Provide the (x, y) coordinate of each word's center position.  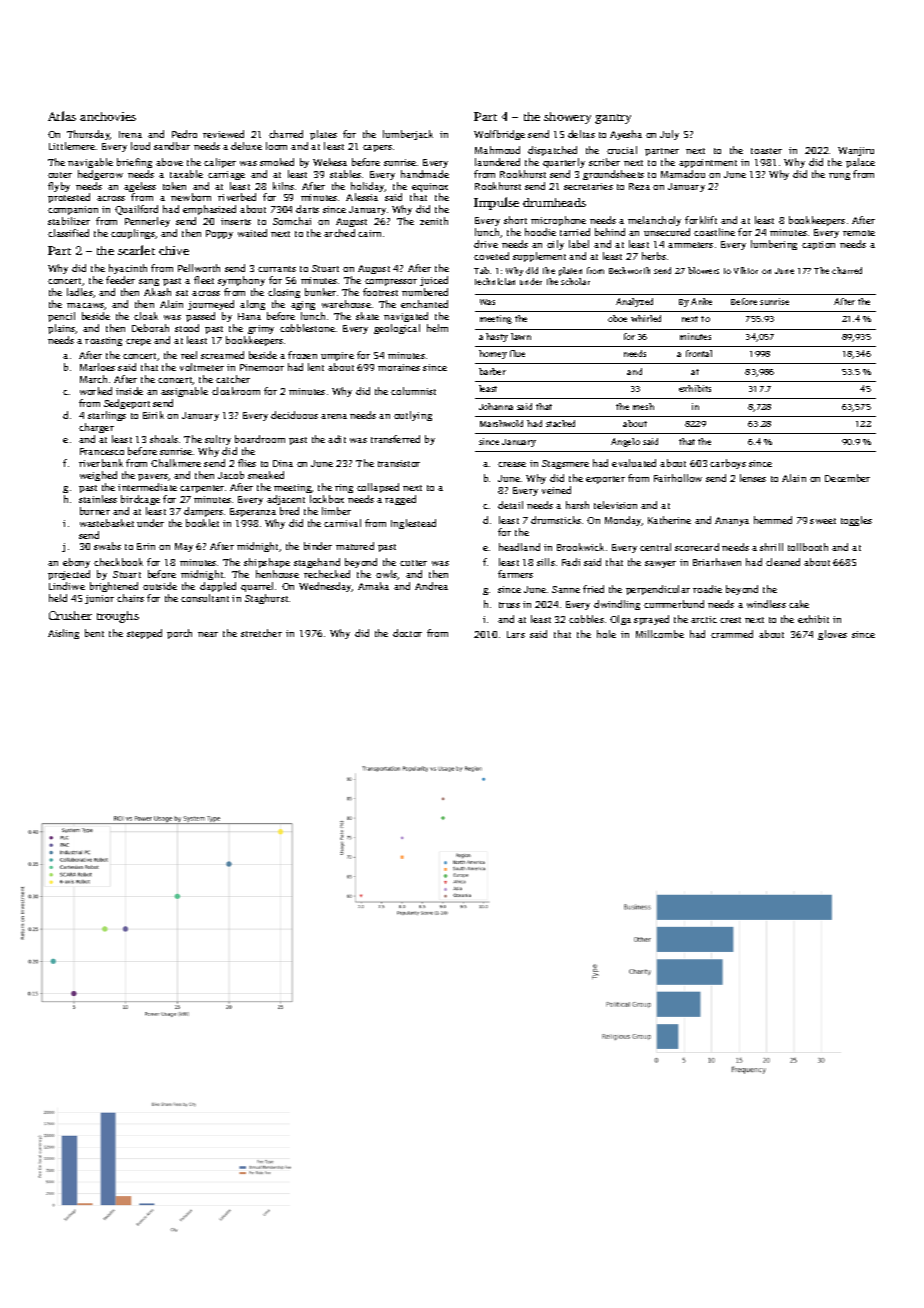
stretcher (261, 633)
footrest (380, 292)
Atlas (62, 116)
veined (556, 490)
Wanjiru (856, 151)
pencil (61, 317)
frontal (699, 353)
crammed (732, 634)
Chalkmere (176, 463)
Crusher (70, 615)
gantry (613, 119)
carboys (728, 464)
